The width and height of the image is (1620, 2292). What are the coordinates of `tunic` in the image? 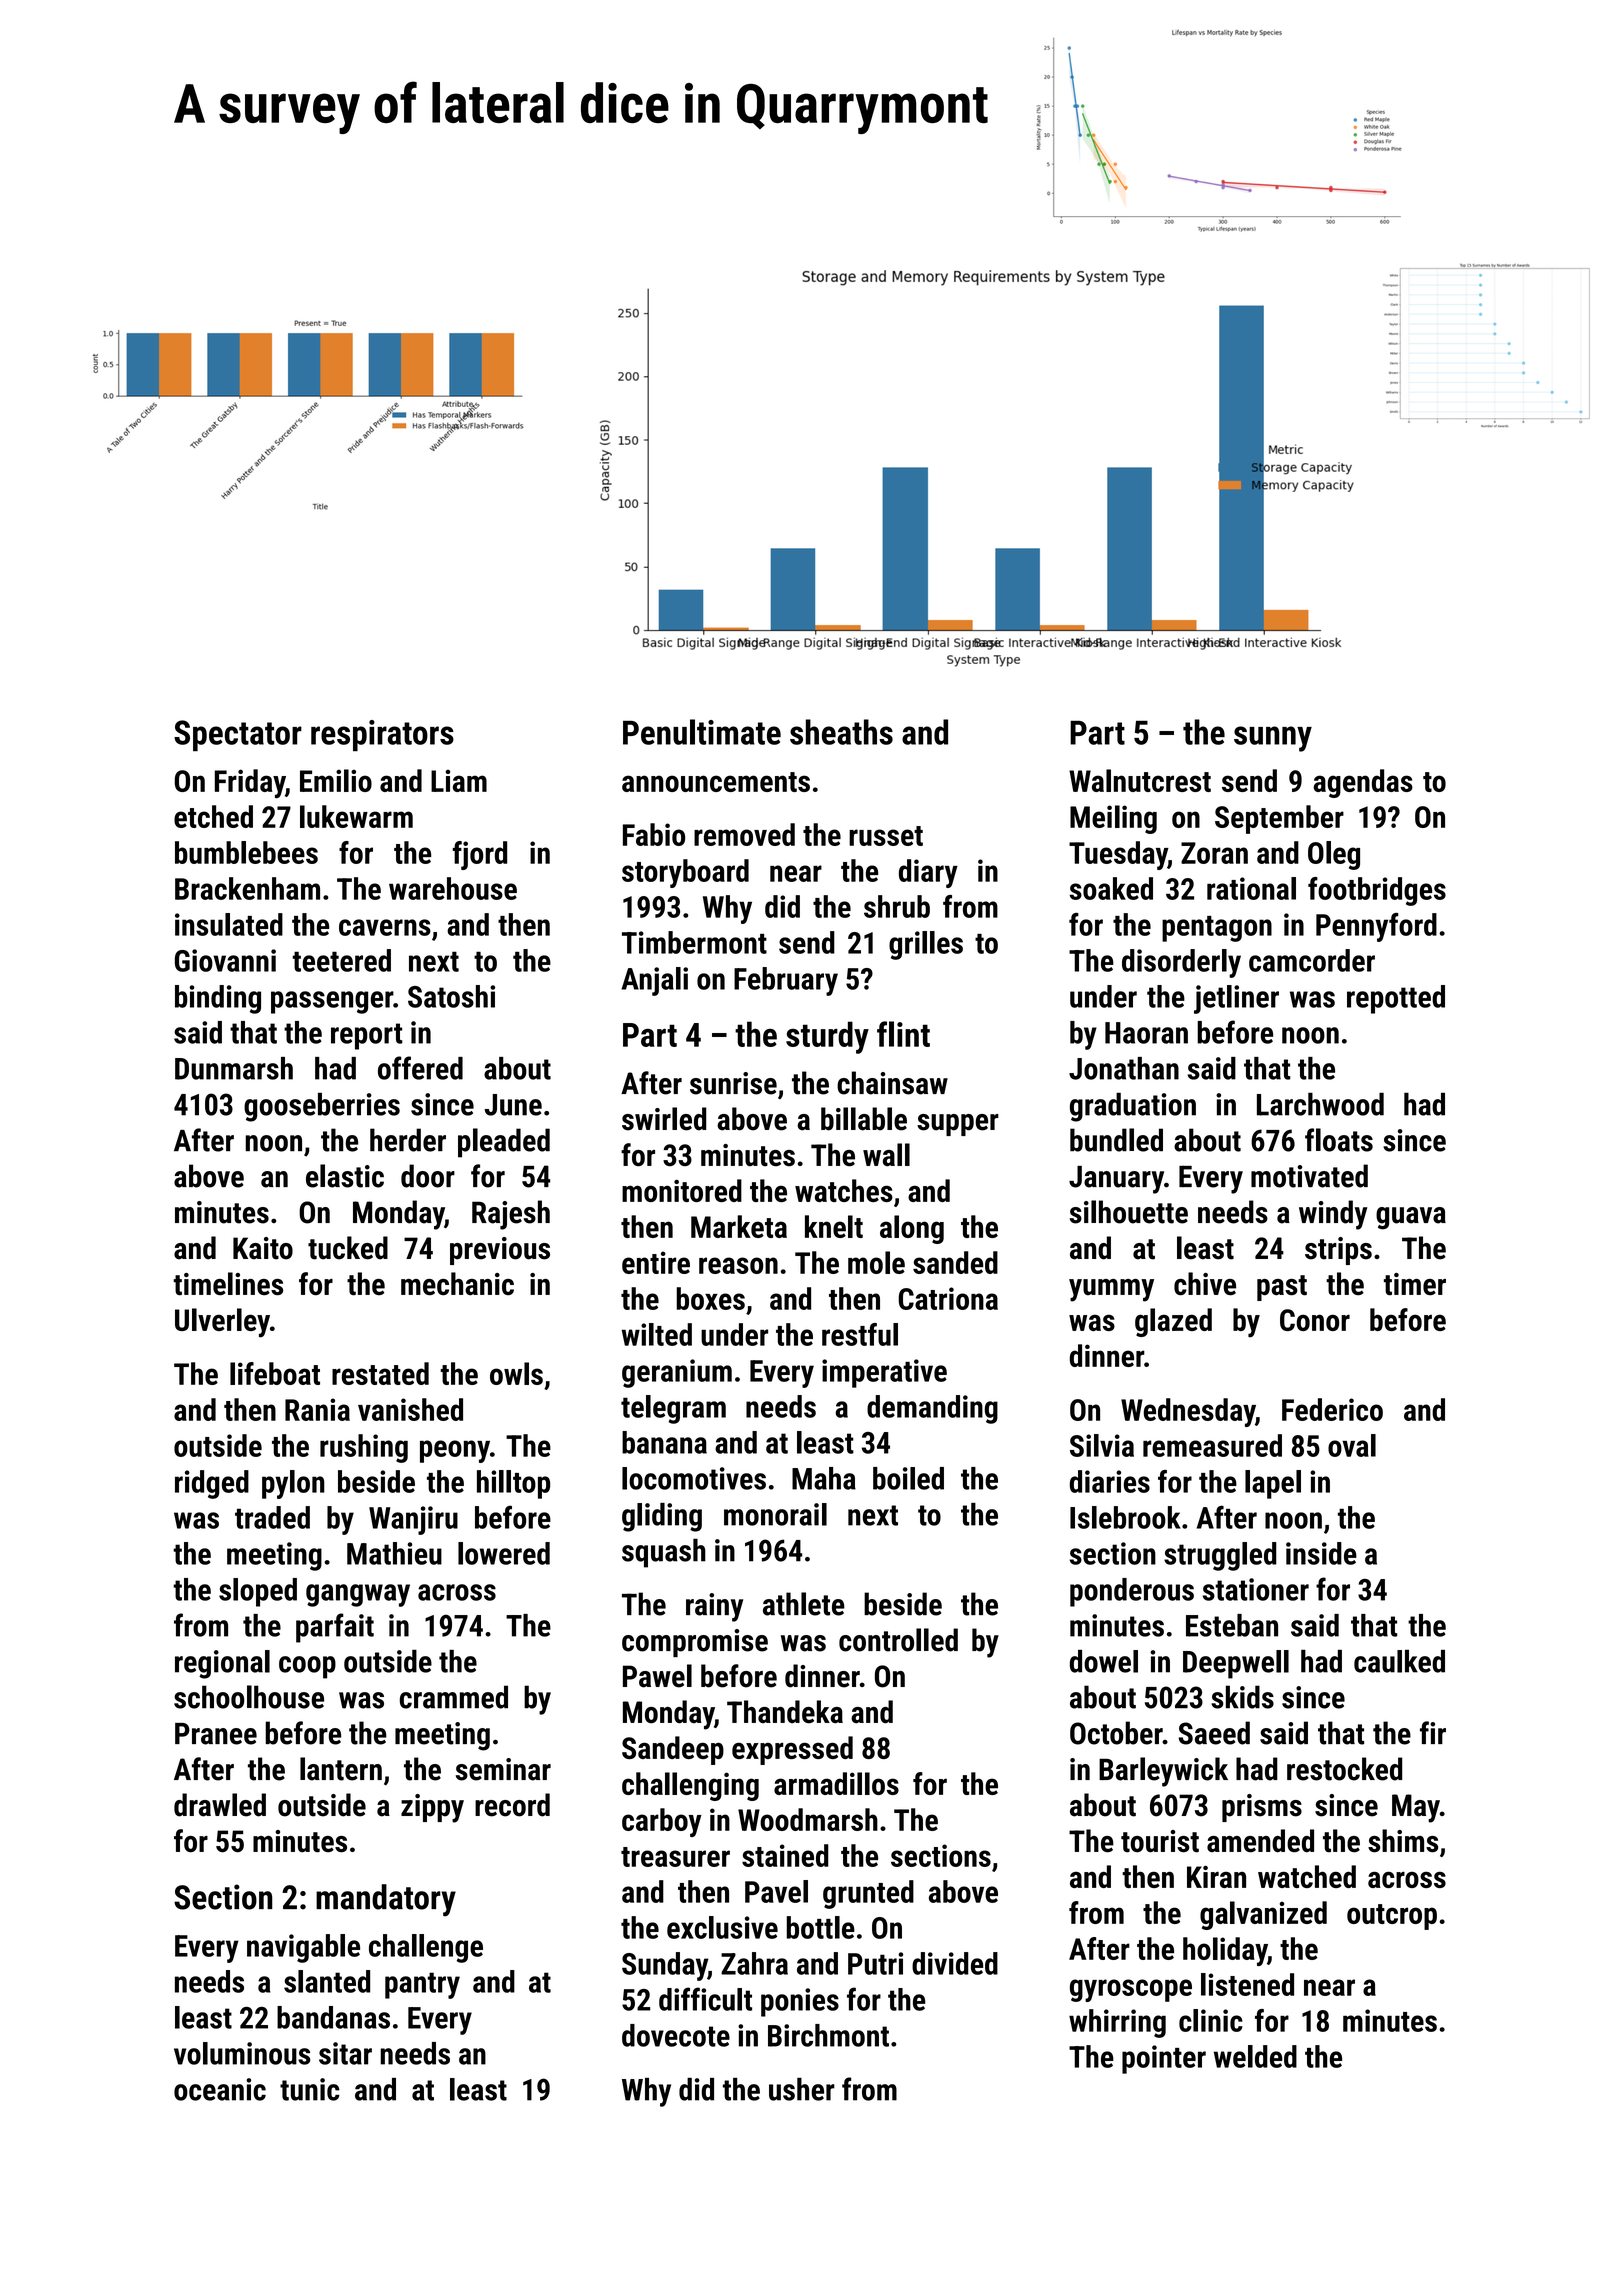 It's located at (310, 2089).
